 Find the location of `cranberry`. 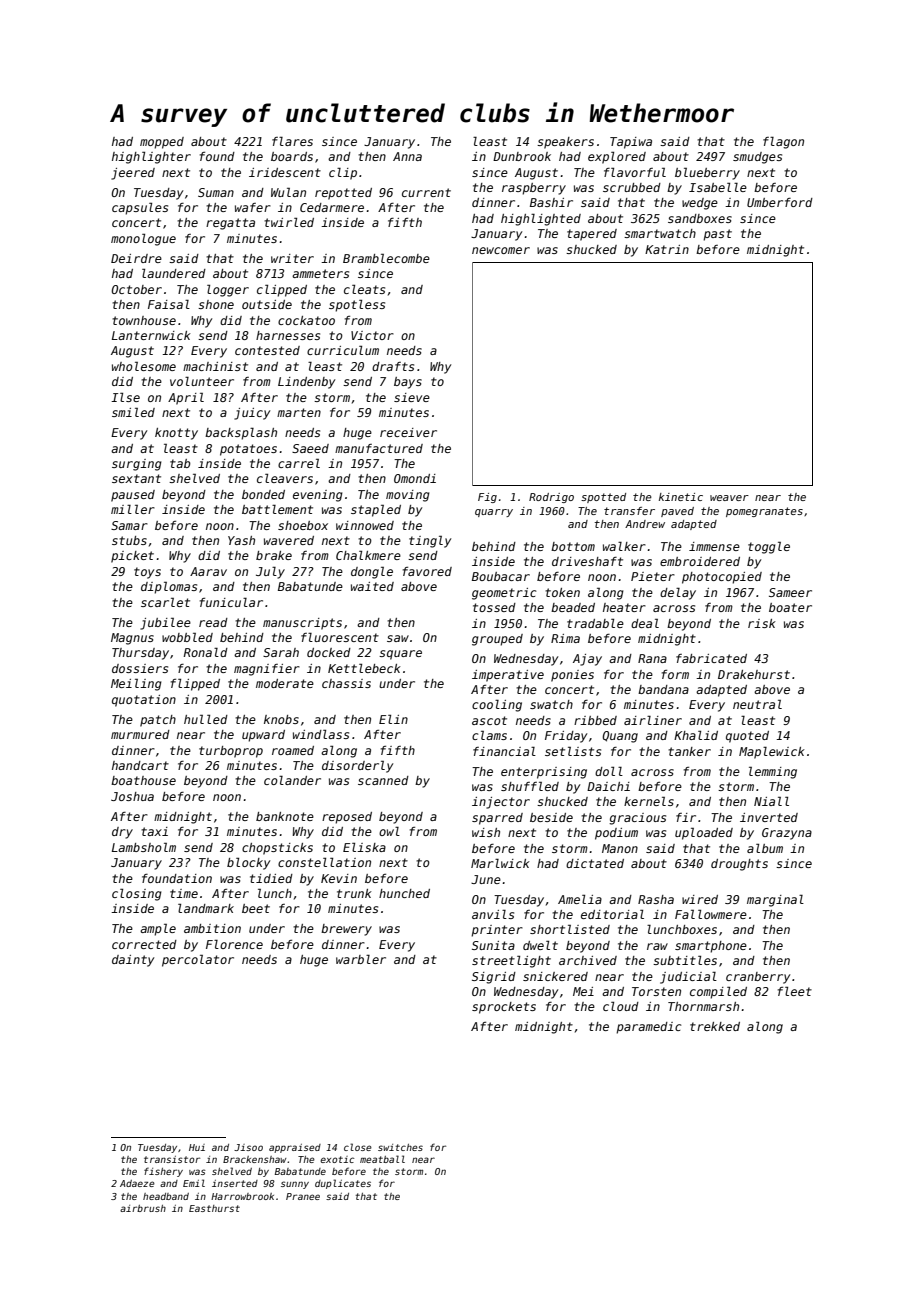

cranberry is located at coordinates (758, 978).
